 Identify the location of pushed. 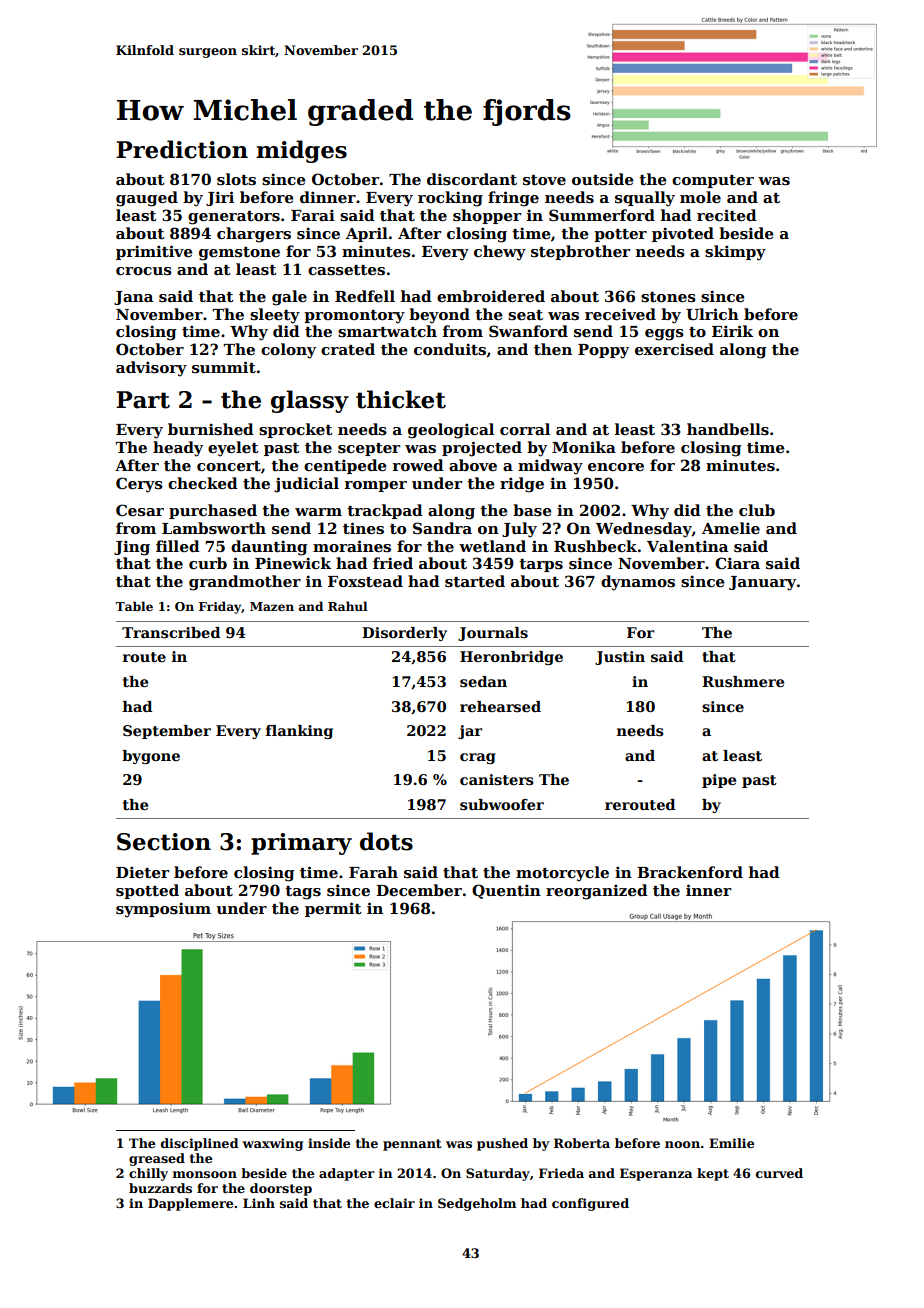
(502, 1144).
